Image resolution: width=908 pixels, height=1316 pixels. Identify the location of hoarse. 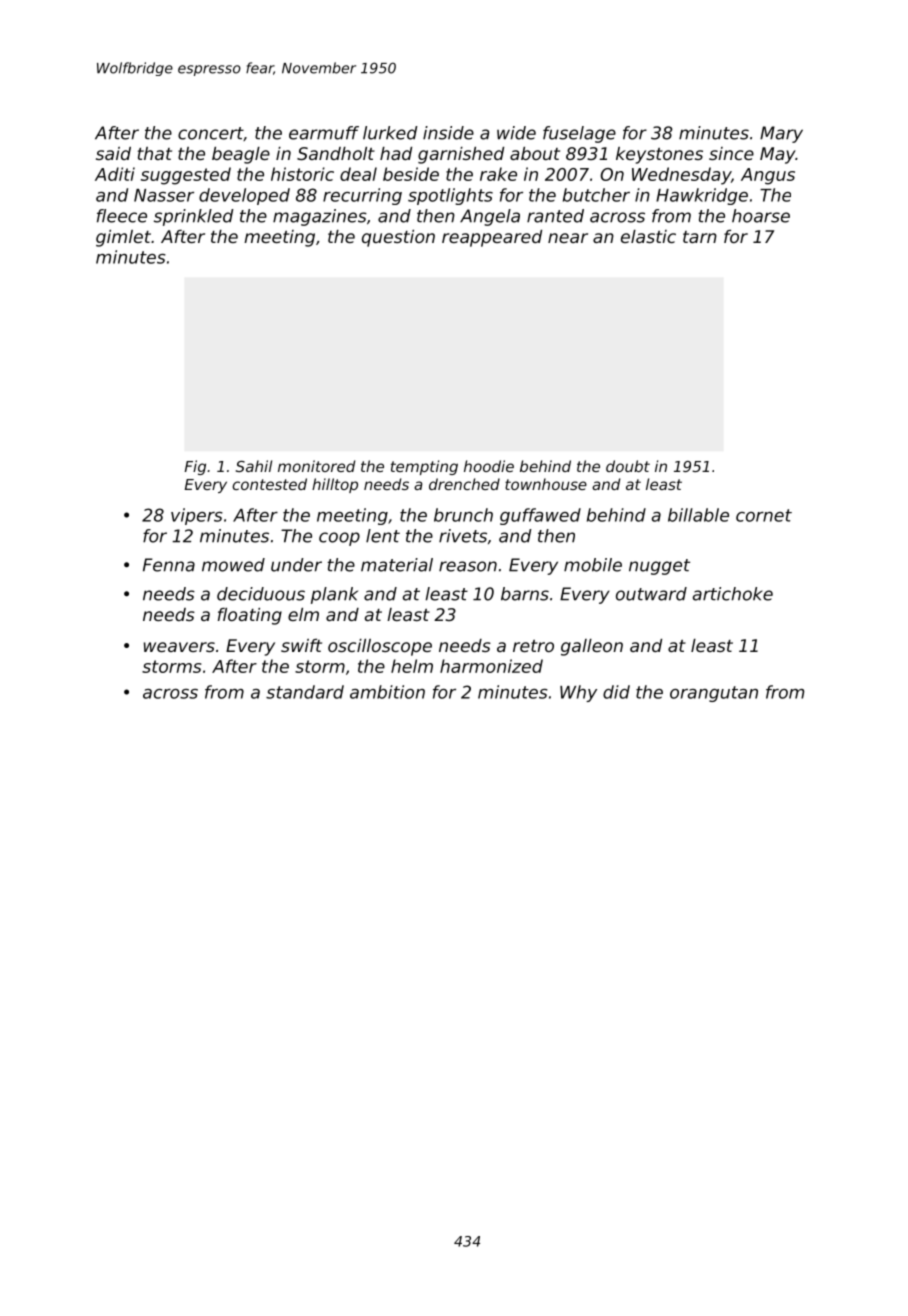
(761, 216).
